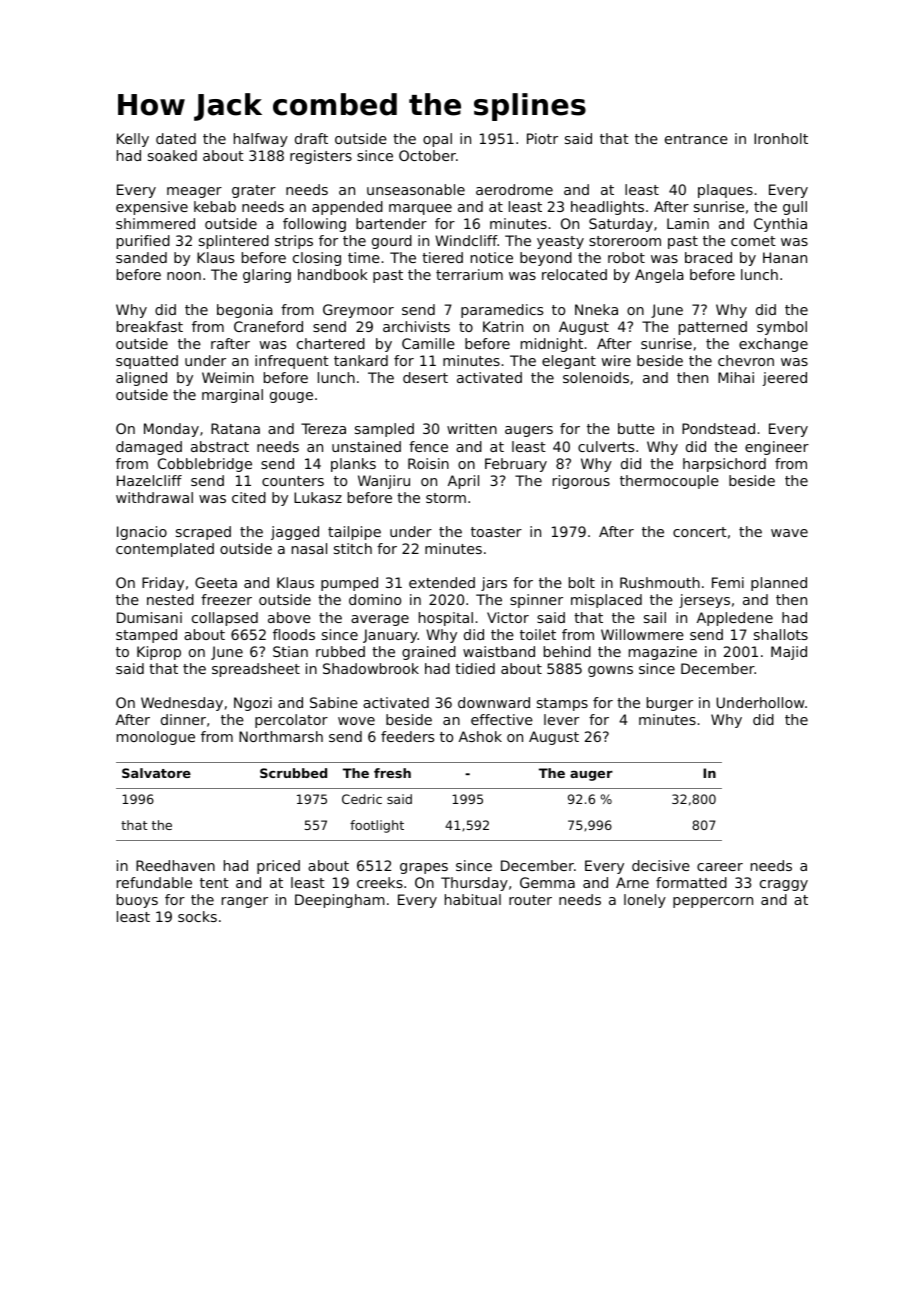  I want to click on bolt, so click(582, 582).
